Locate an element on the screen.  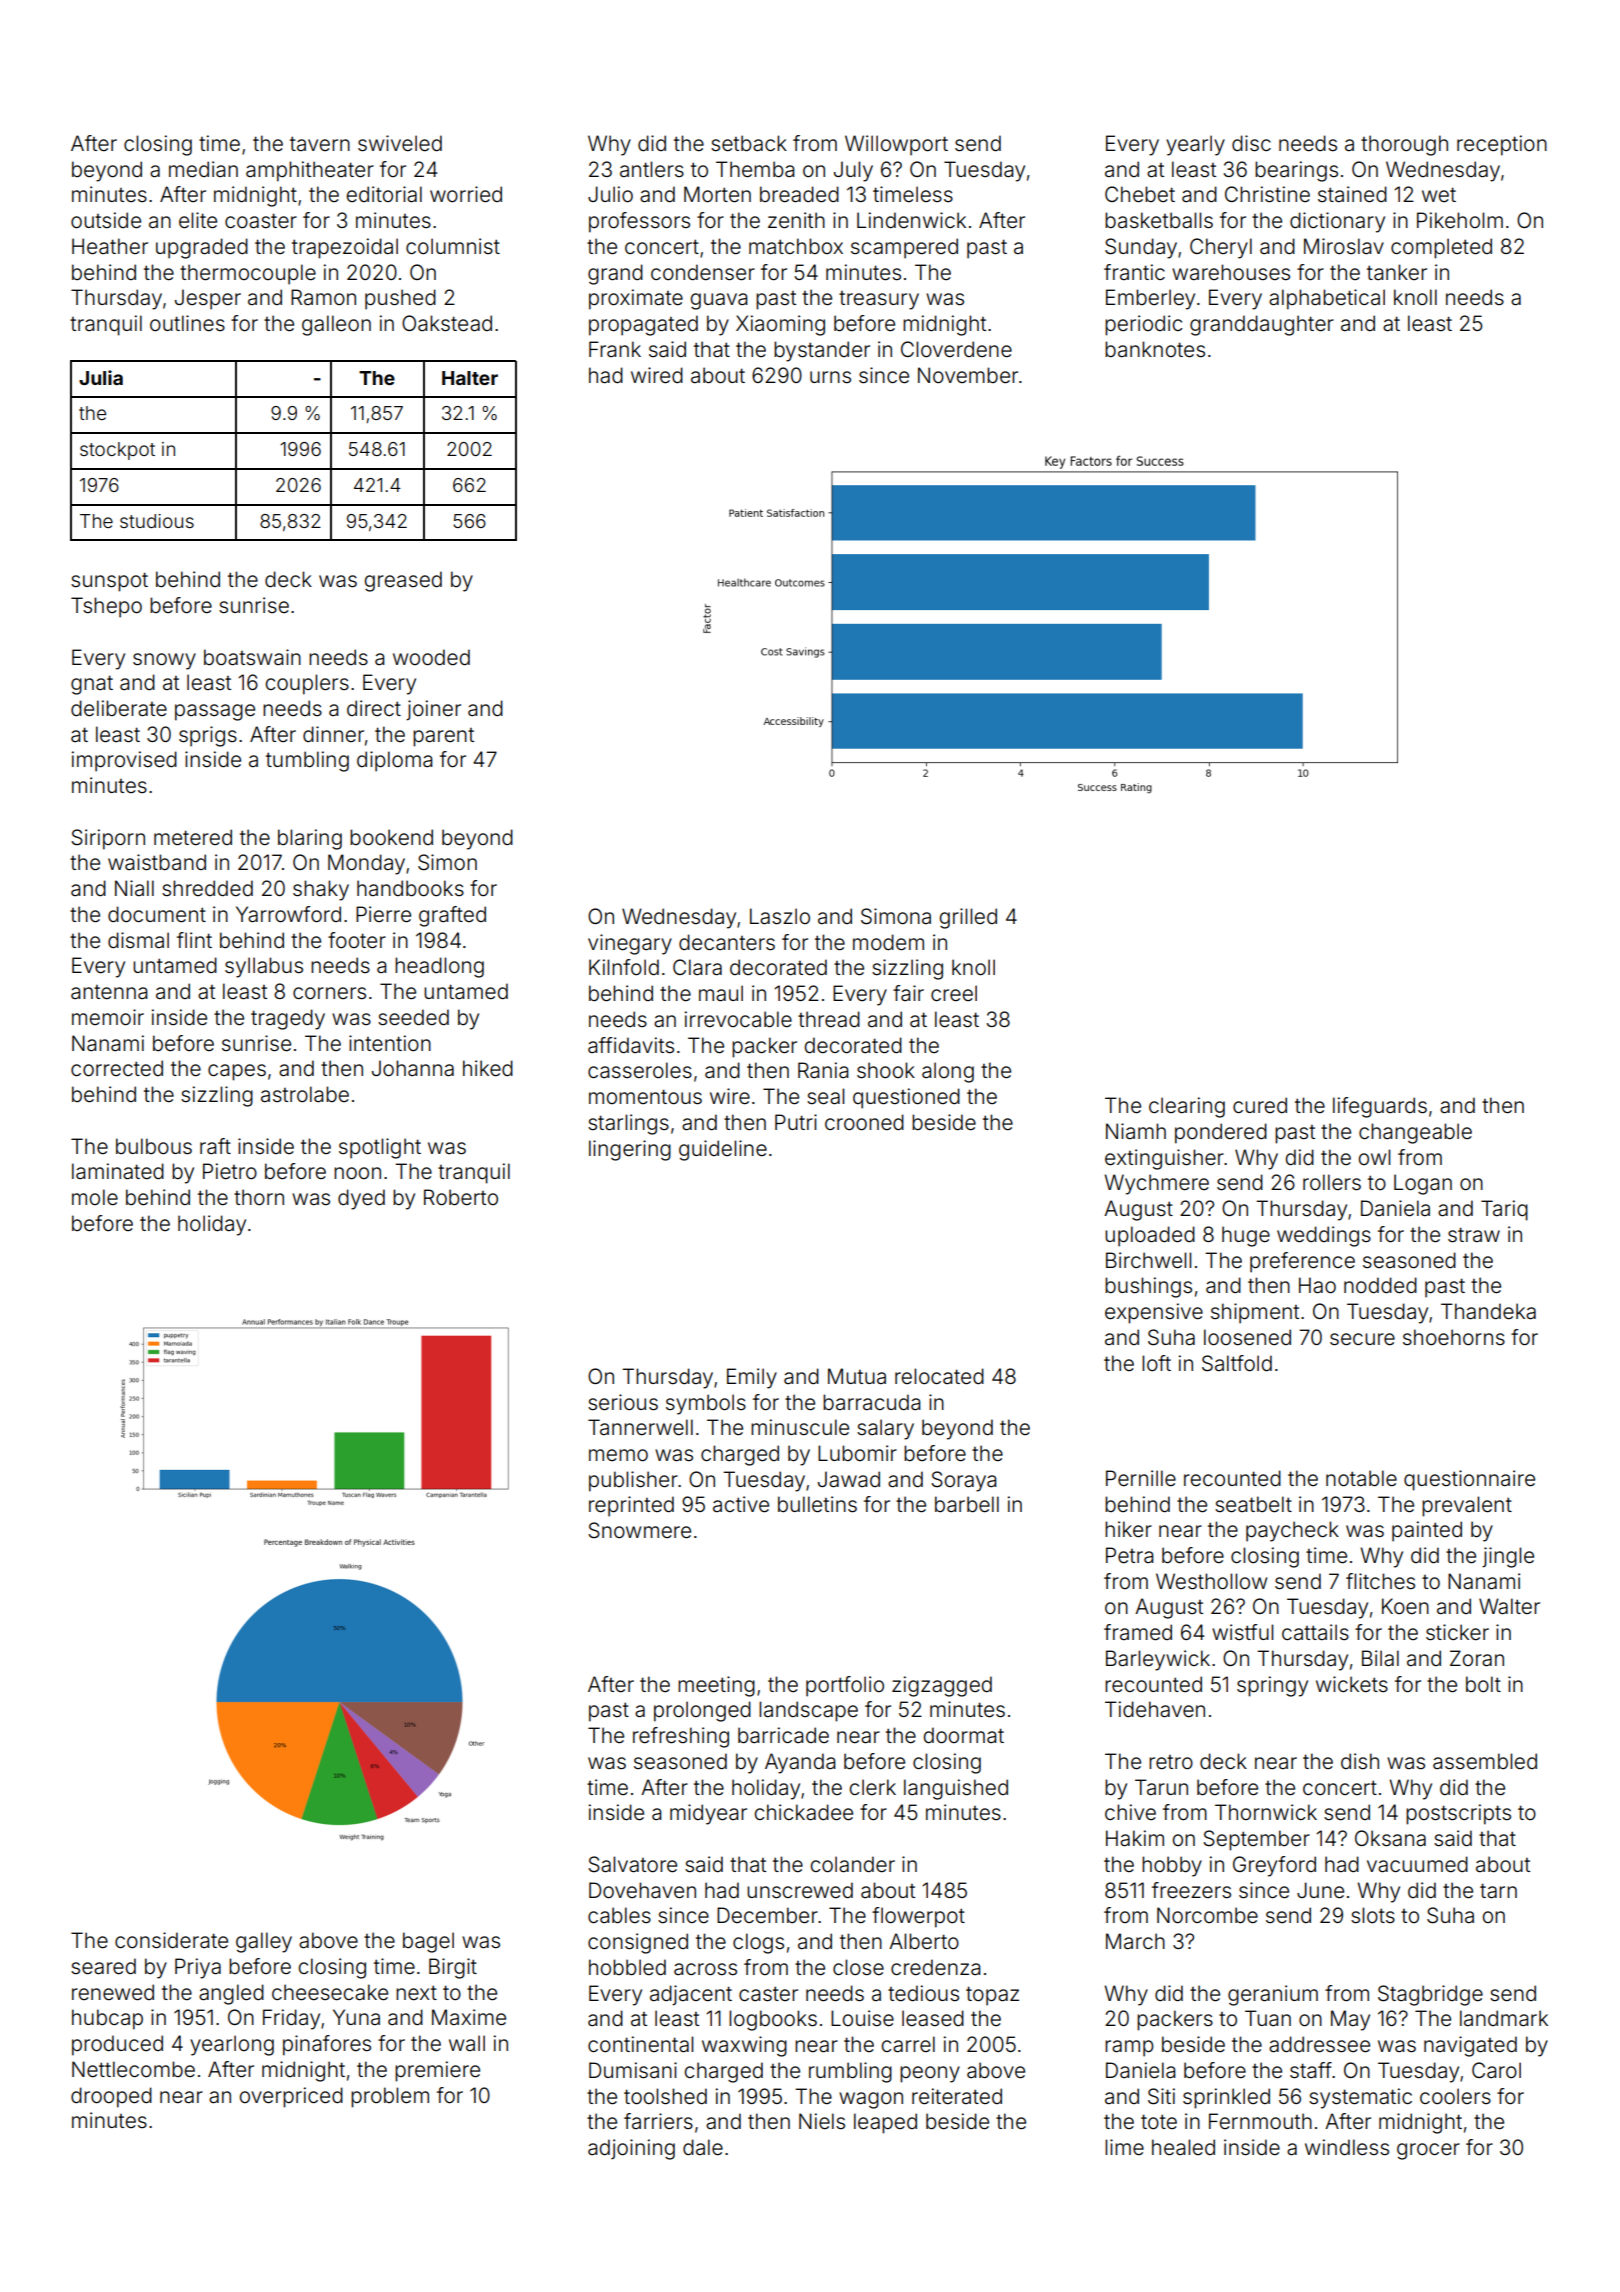
questioned is located at coordinates (906, 1098).
